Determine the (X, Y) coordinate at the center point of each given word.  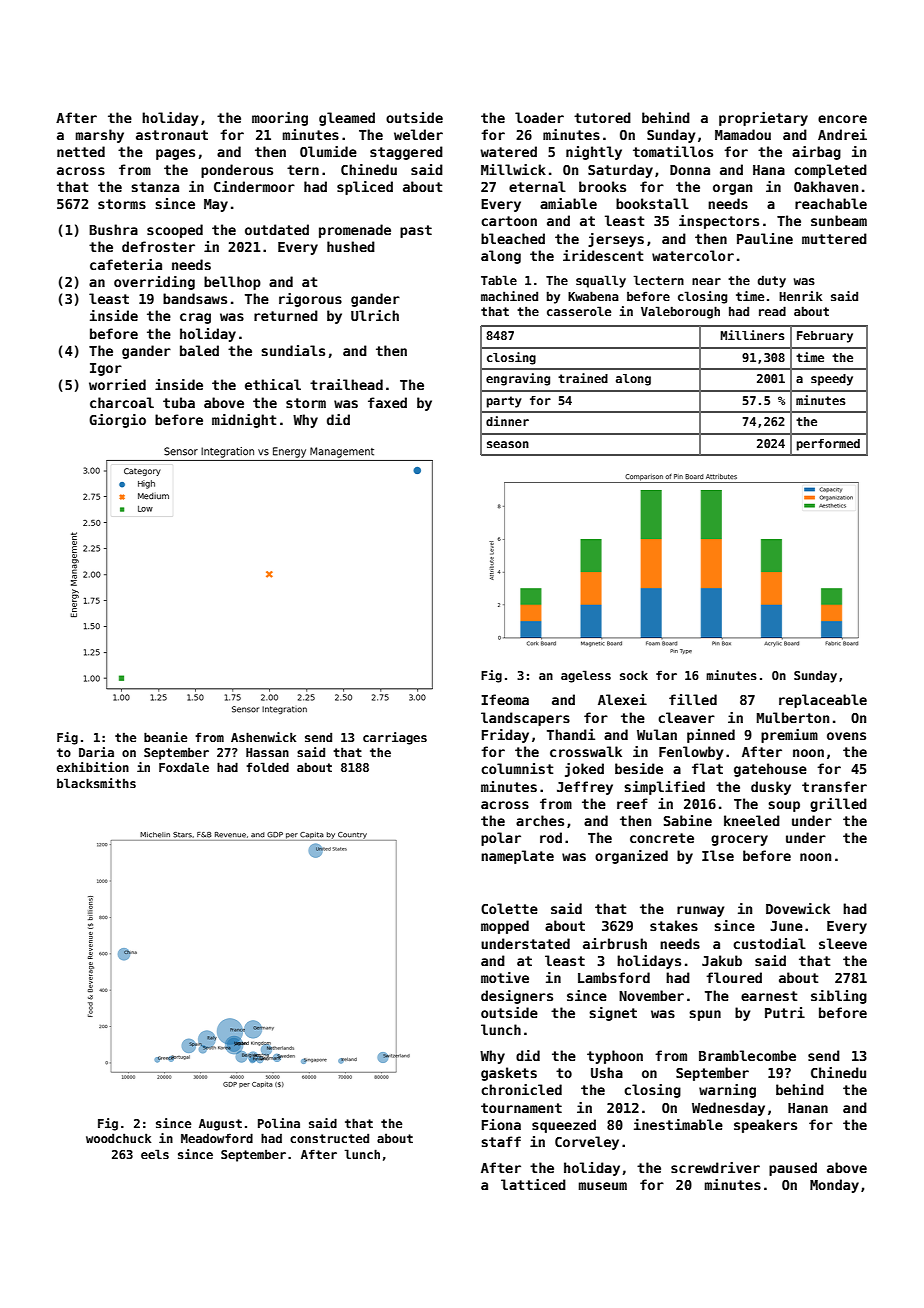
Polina (279, 1123)
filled (693, 699)
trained (583, 378)
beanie (165, 737)
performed (828, 445)
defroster (158, 246)
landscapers (525, 719)
